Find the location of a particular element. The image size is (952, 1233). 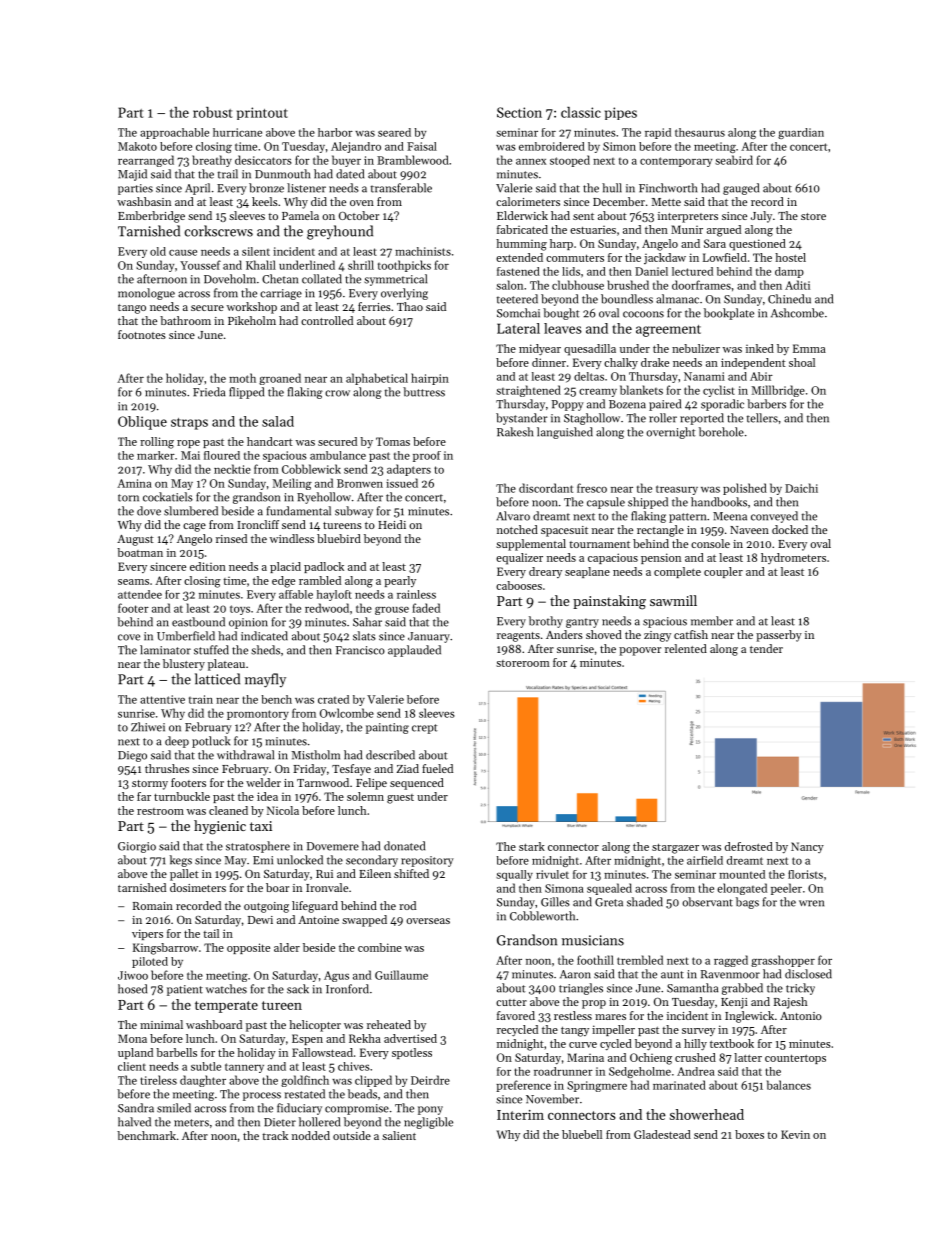

harbor is located at coordinates (335, 132).
